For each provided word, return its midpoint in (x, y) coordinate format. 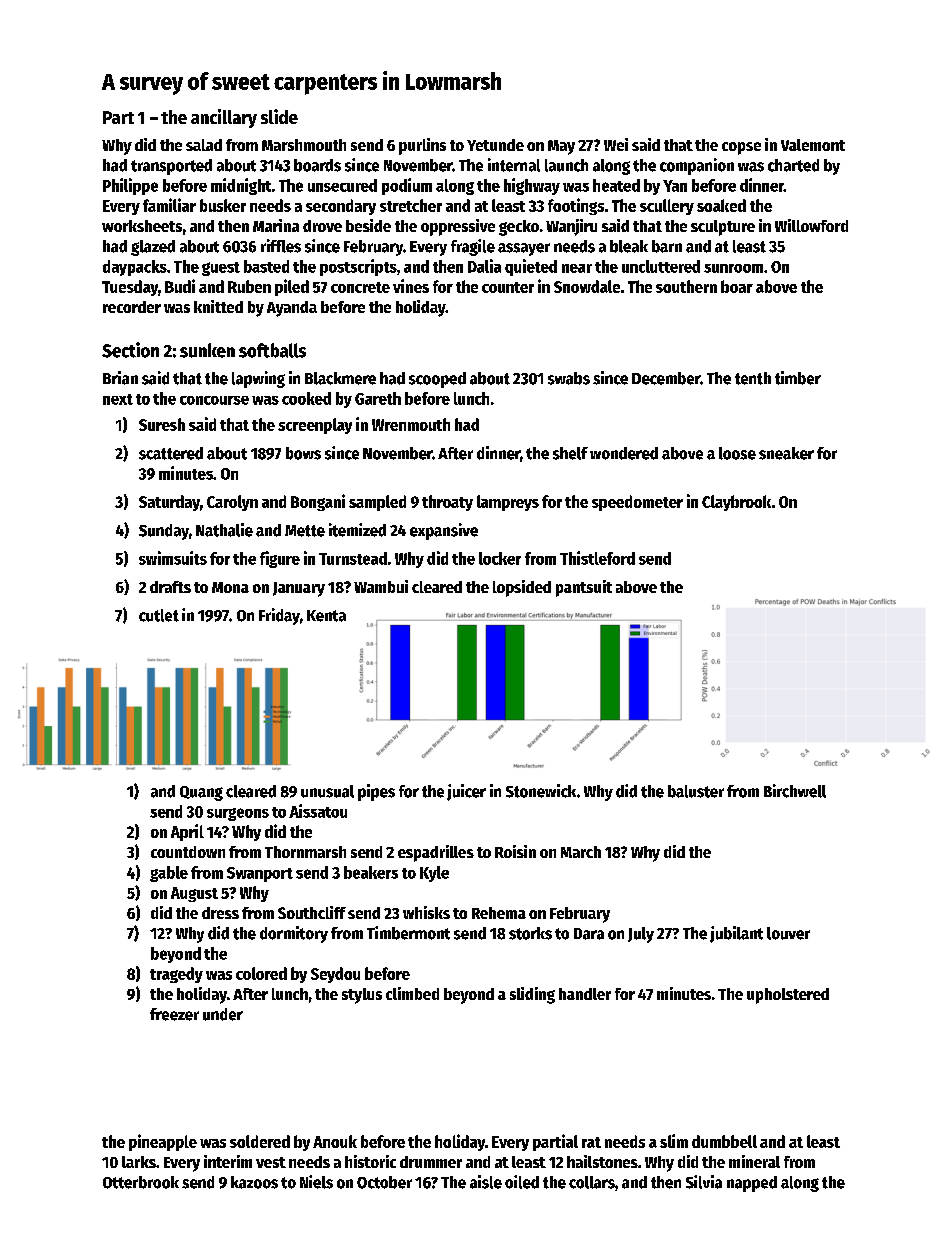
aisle (486, 1182)
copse (741, 148)
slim (674, 1141)
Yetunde (495, 145)
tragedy (176, 975)
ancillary (224, 118)
